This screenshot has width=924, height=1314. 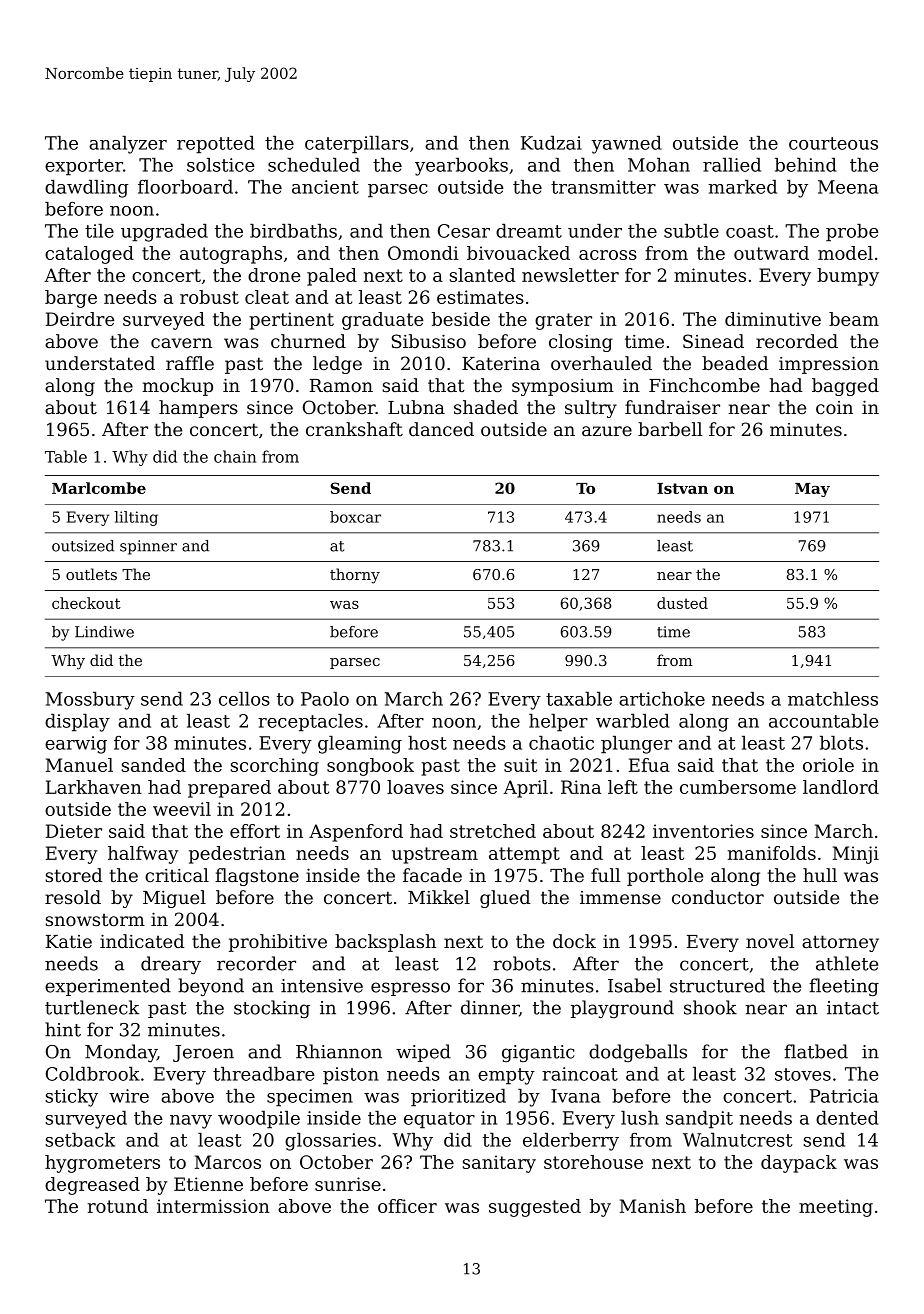 What do you see at coordinates (216, 145) in the screenshot?
I see `repotted` at bounding box center [216, 145].
